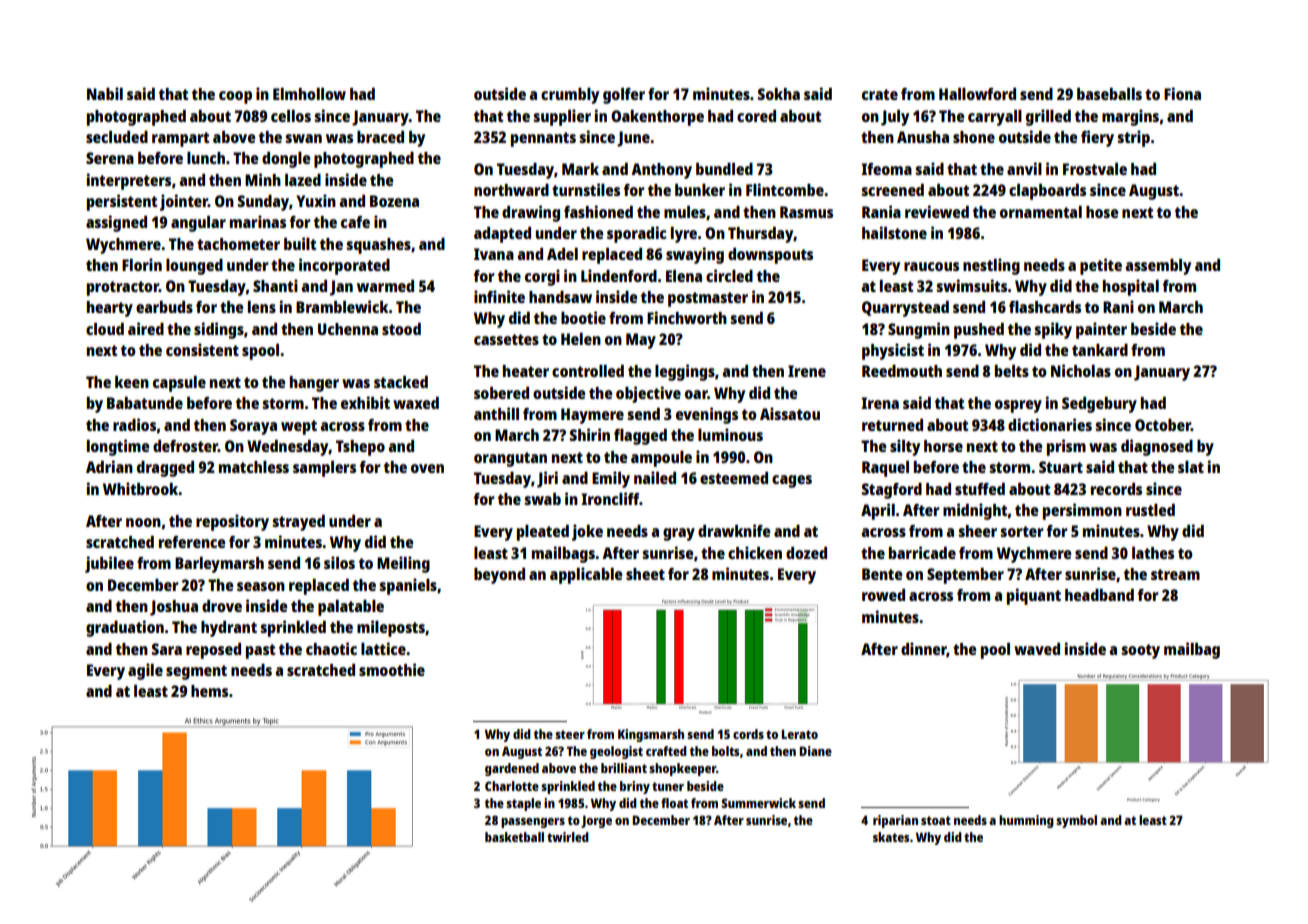 The image size is (1308, 924). What do you see at coordinates (560, 297) in the document?
I see `handsaw` at bounding box center [560, 297].
